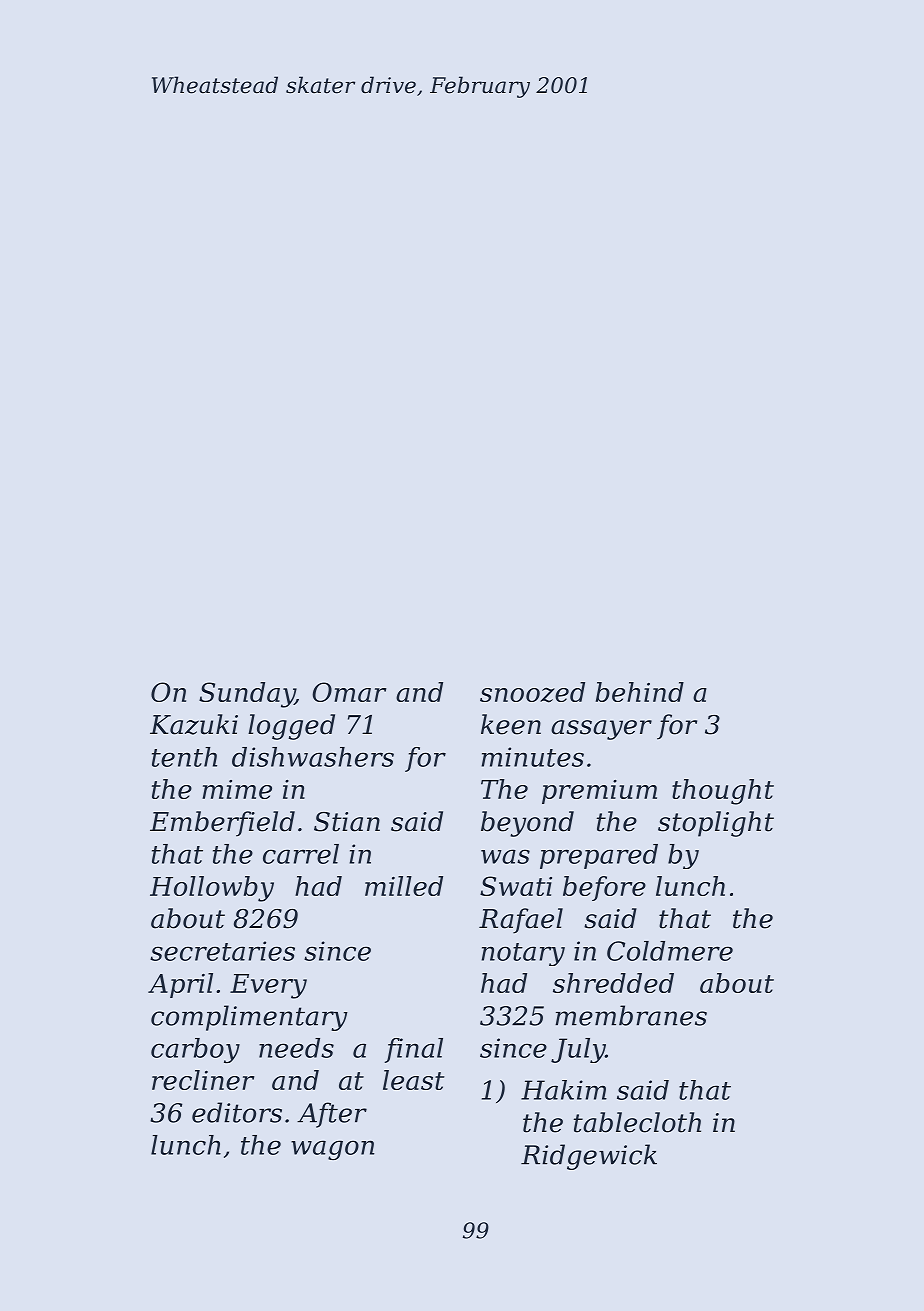 The image size is (924, 1311). What do you see at coordinates (640, 692) in the image?
I see `behind` at bounding box center [640, 692].
